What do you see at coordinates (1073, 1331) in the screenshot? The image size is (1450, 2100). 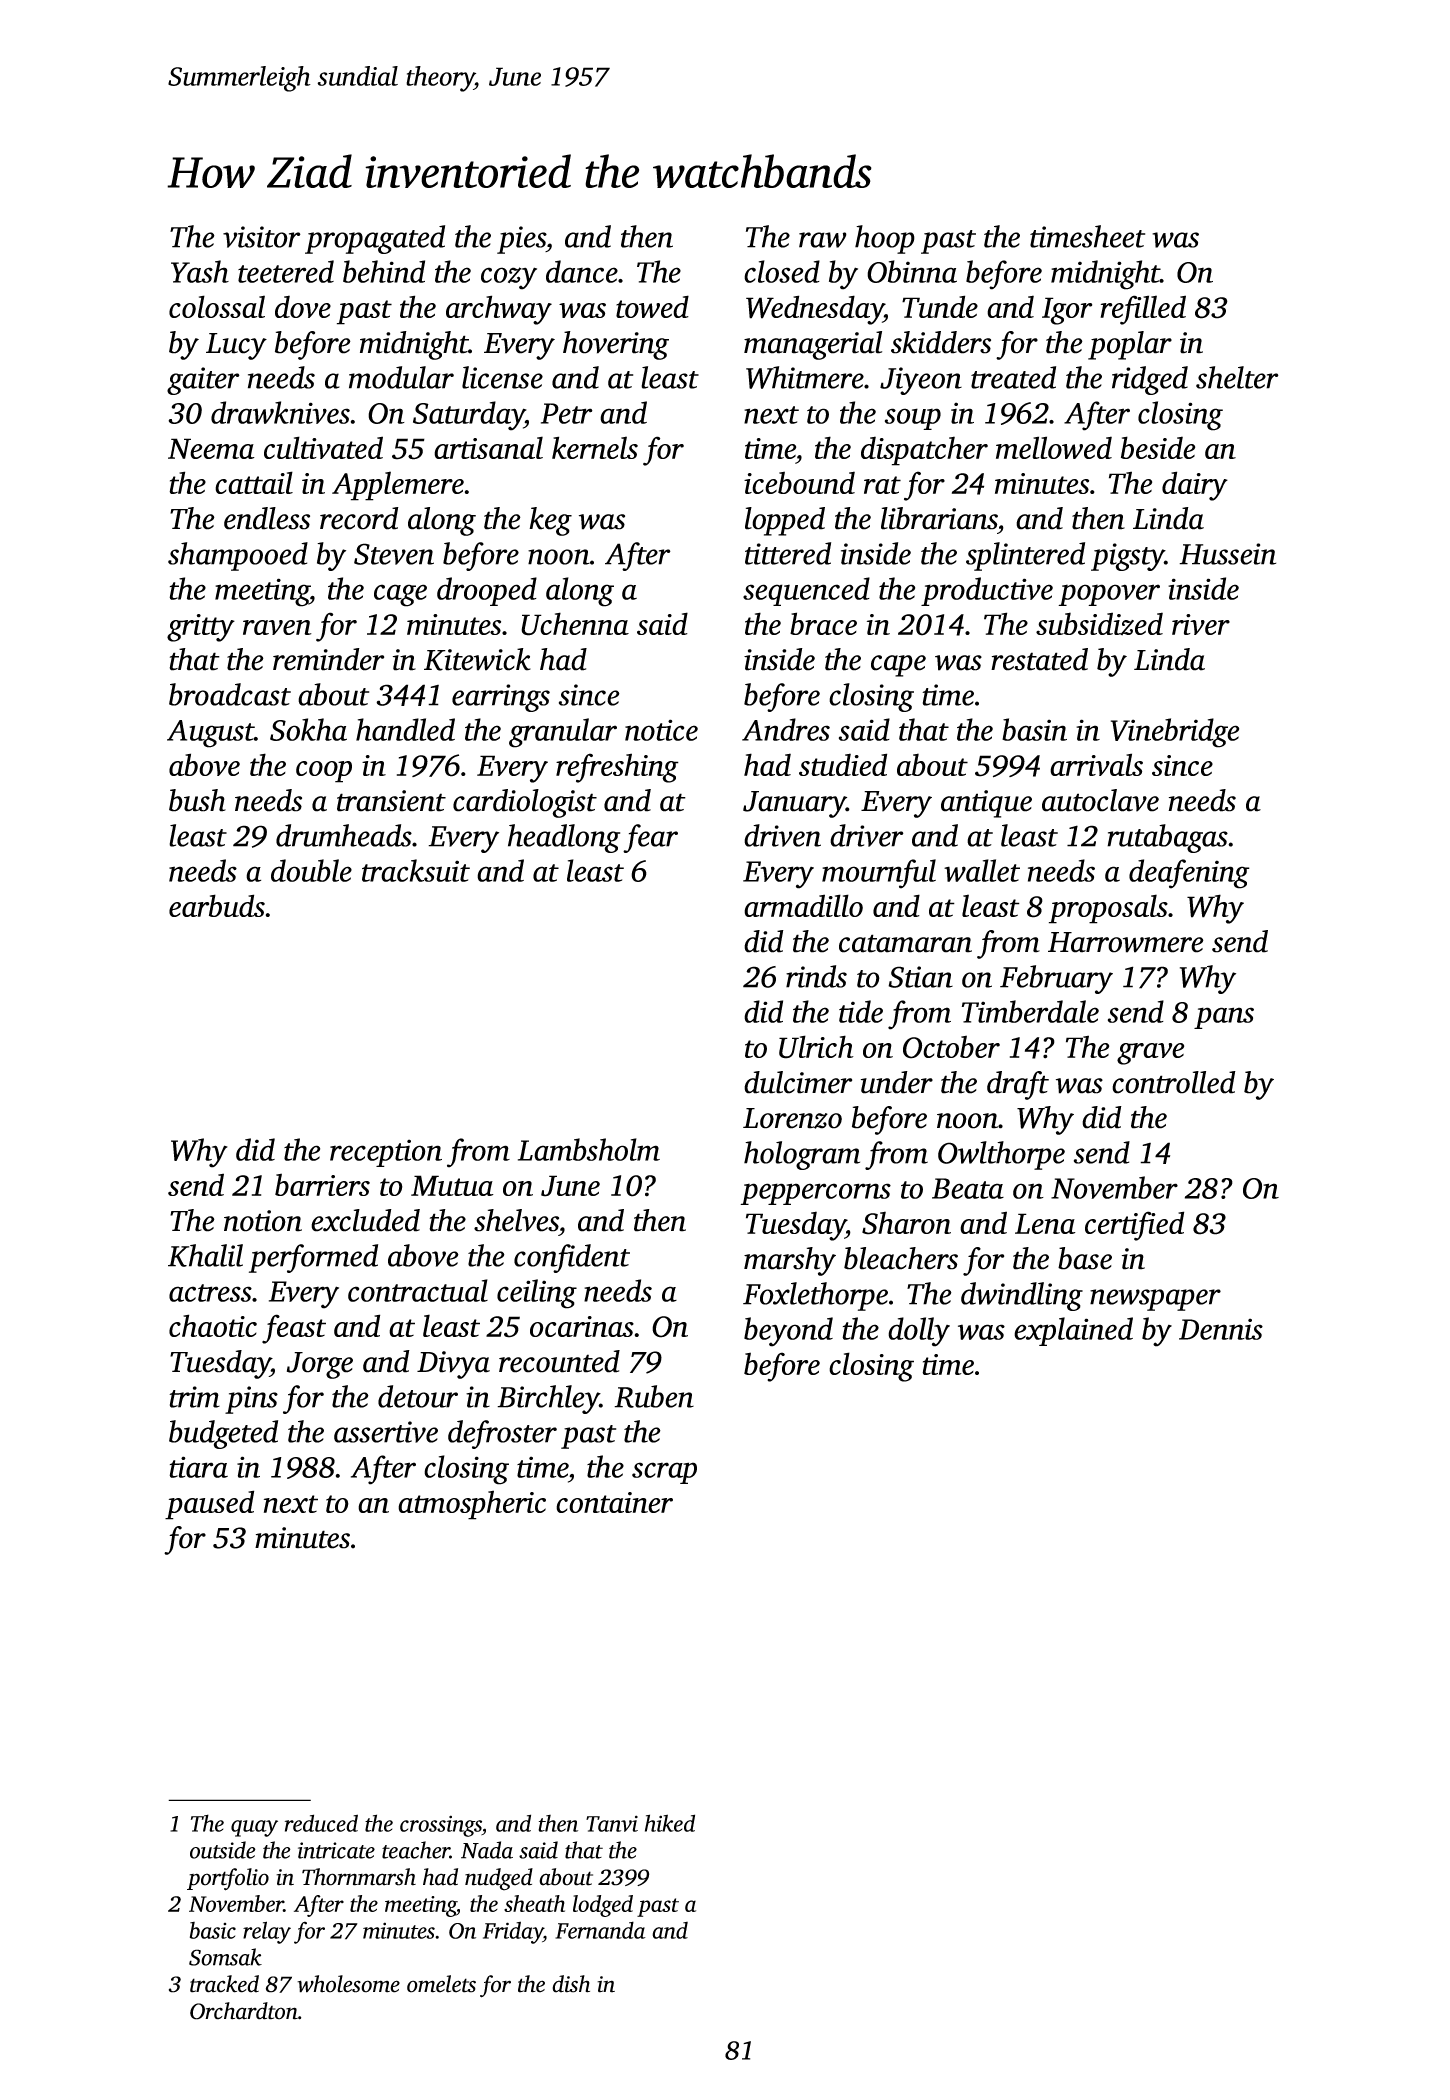 I see `explained` at bounding box center [1073, 1331].
